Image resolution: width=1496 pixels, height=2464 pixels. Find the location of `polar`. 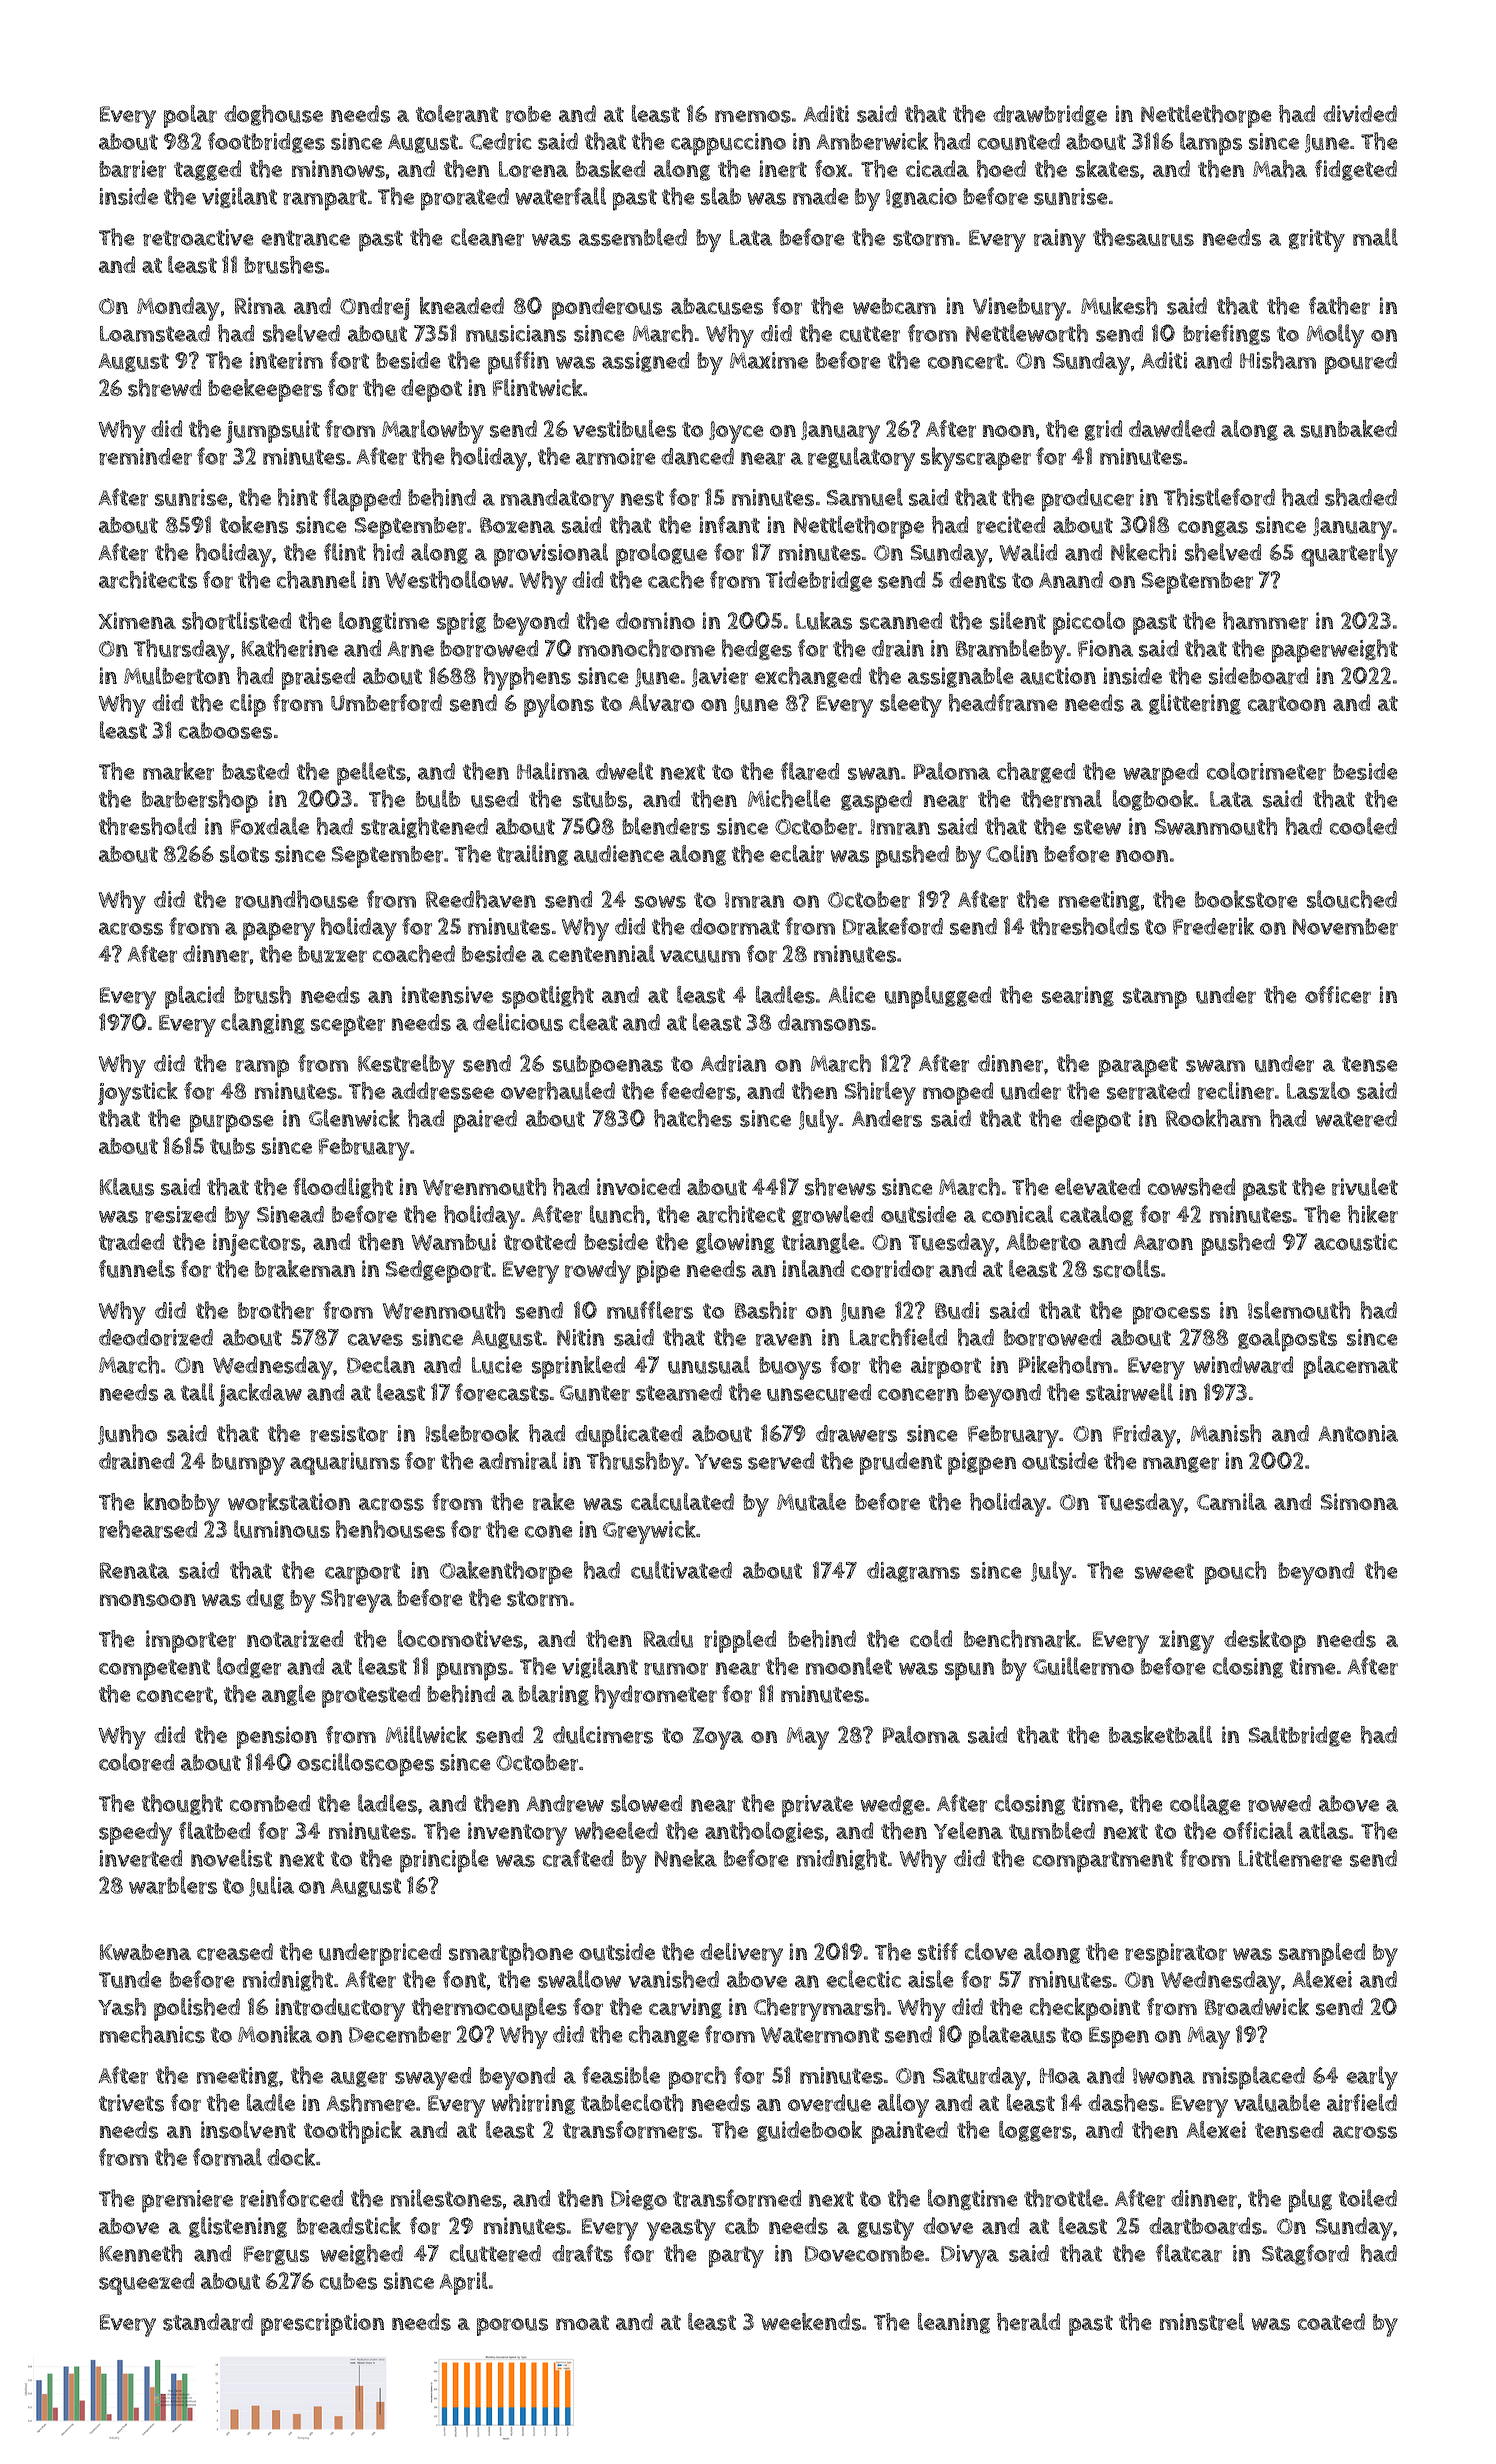

polar is located at coordinates (190, 116).
